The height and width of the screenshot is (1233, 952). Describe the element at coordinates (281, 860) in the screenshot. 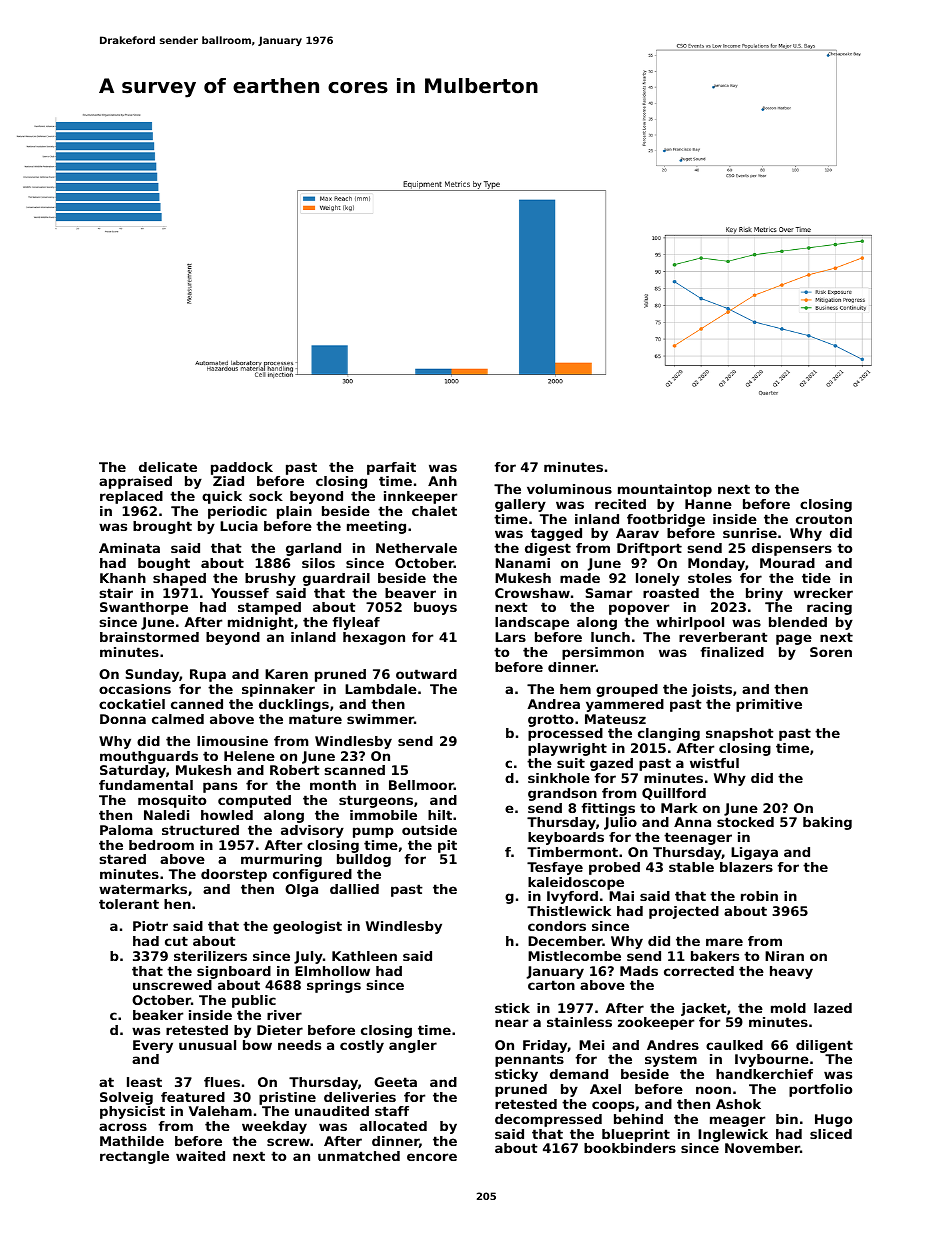

I see `murmuring` at that location.
